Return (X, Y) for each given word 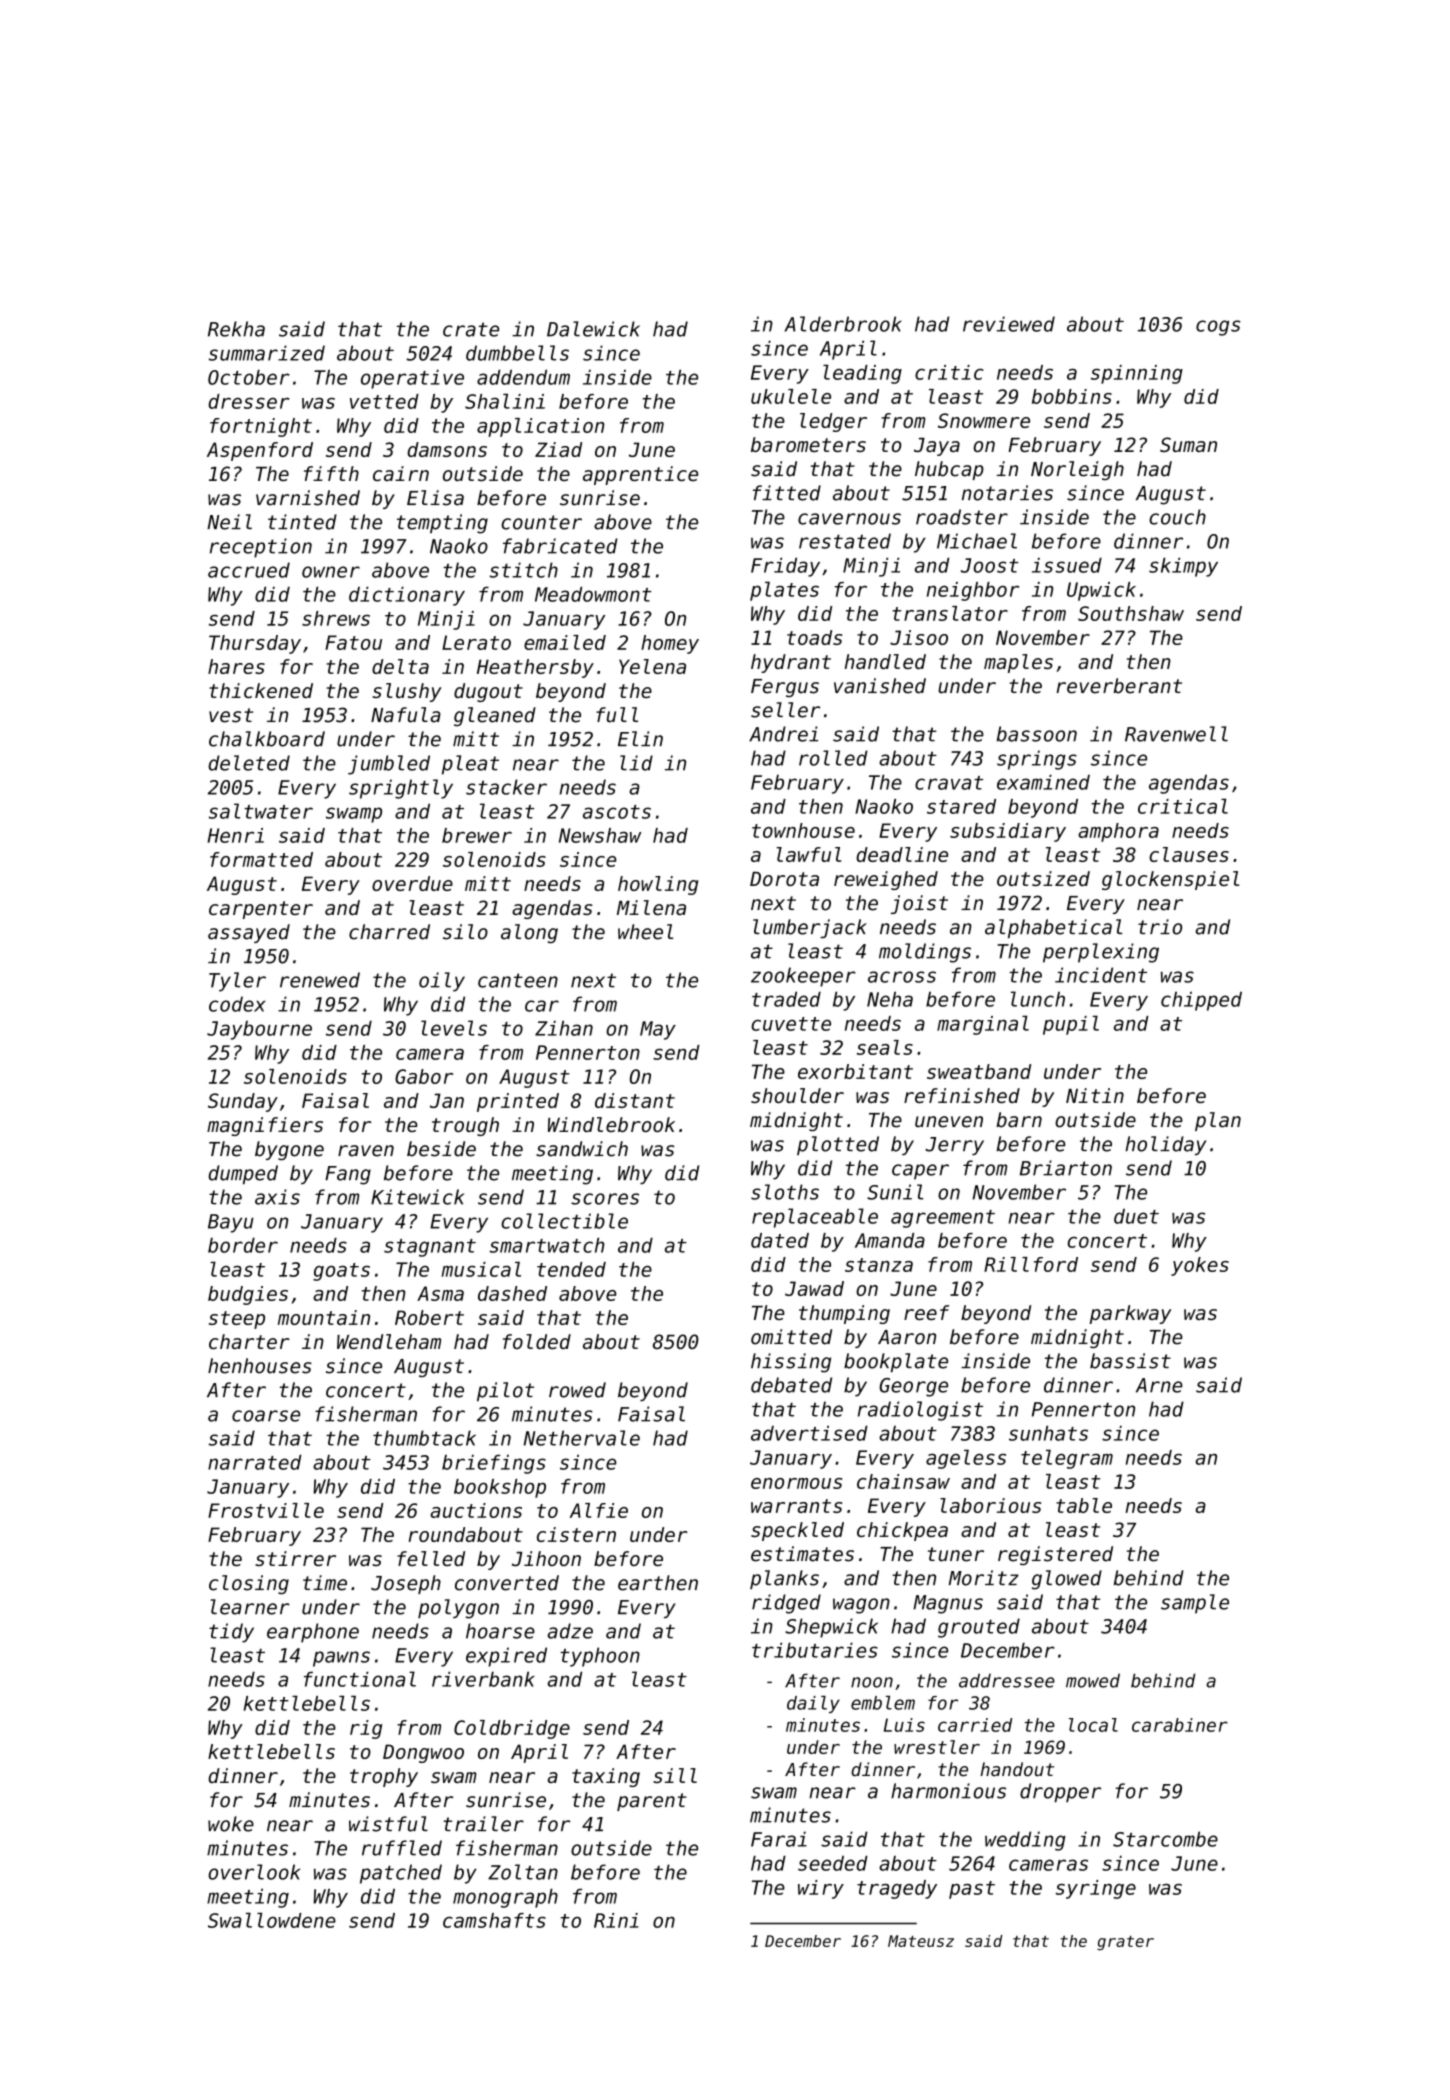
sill (675, 1775)
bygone (289, 1151)
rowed (577, 1390)
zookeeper (803, 977)
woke (231, 1824)
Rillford (1031, 1264)
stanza (879, 1265)
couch (1177, 517)
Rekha (236, 329)
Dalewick (593, 329)
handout (1017, 1769)
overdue (412, 883)
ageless (966, 1459)
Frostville (266, 1510)
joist (919, 904)
